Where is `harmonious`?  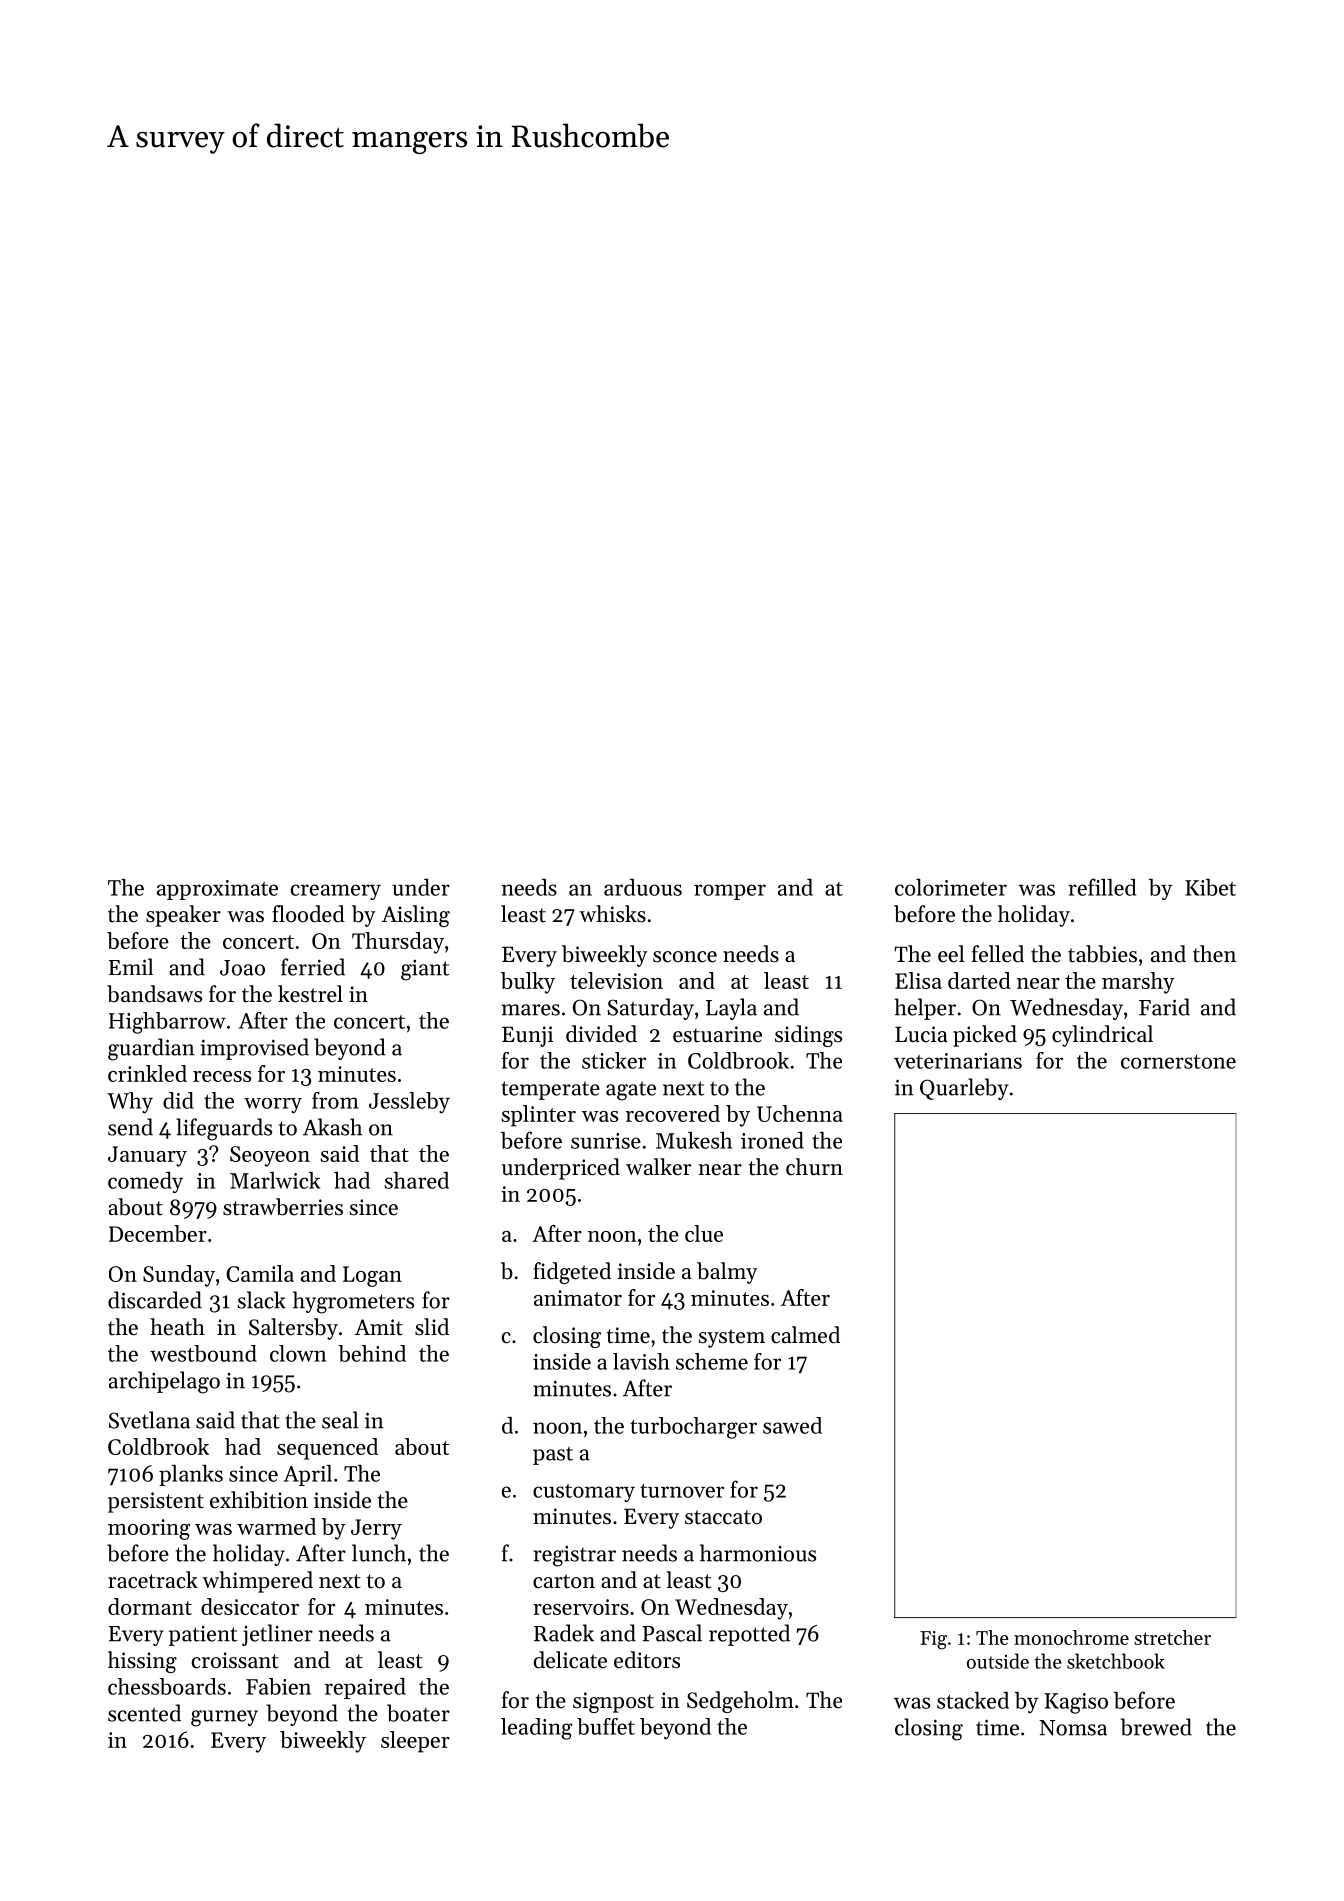
harmonious is located at coordinates (758, 1553).
